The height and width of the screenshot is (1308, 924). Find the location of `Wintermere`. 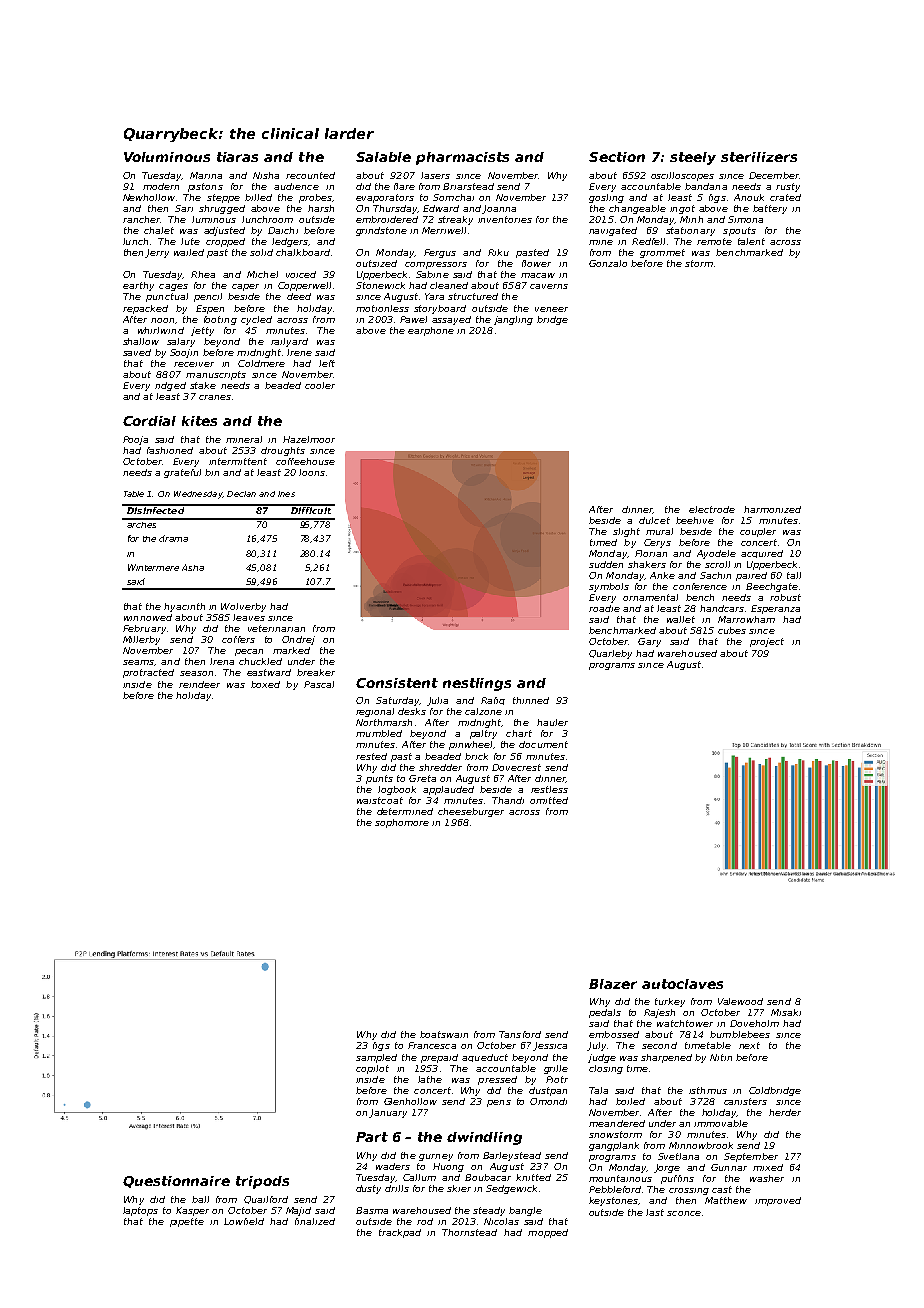

Wintermere is located at coordinates (153, 567).
